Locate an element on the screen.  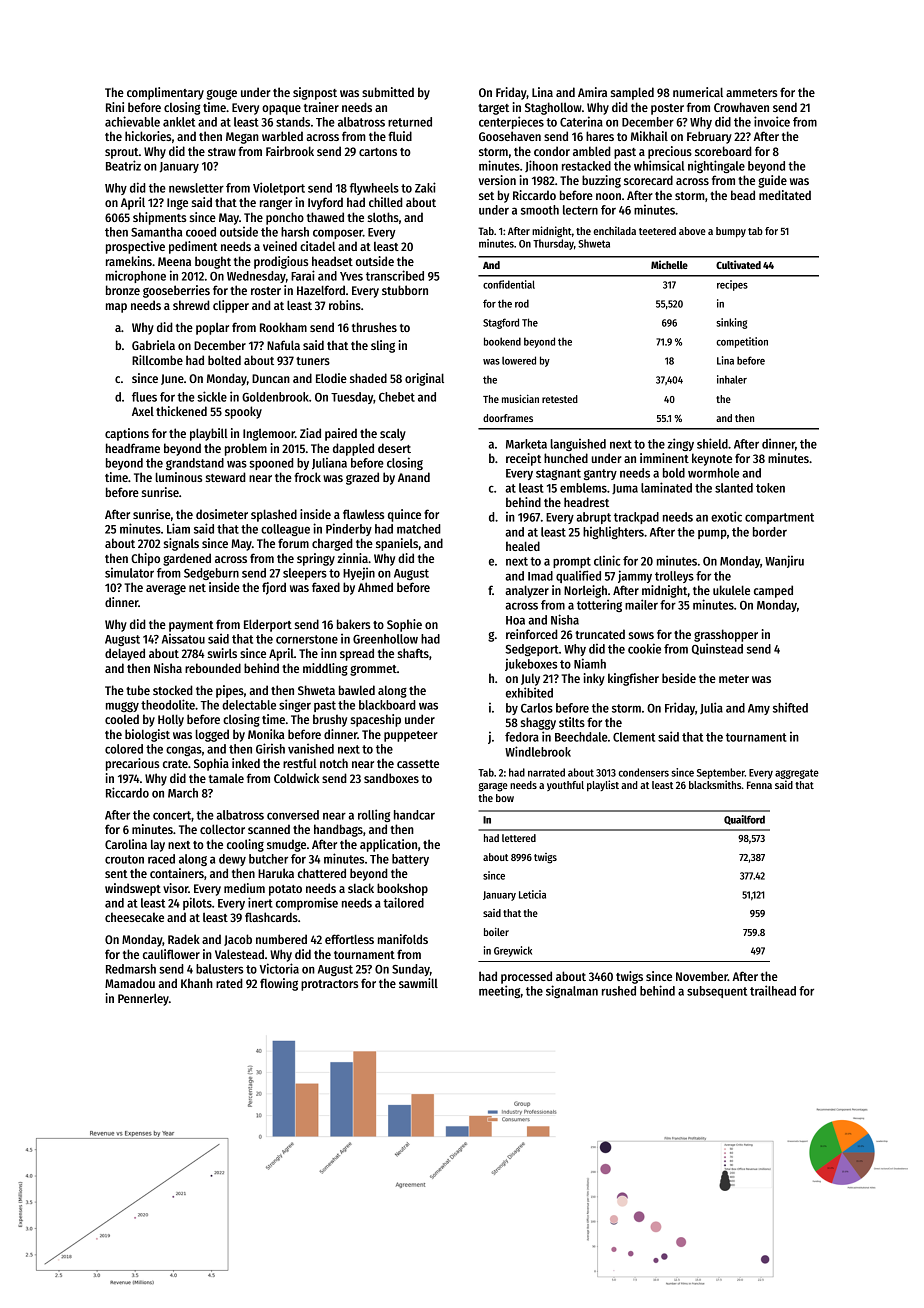
protractors is located at coordinates (329, 985).
